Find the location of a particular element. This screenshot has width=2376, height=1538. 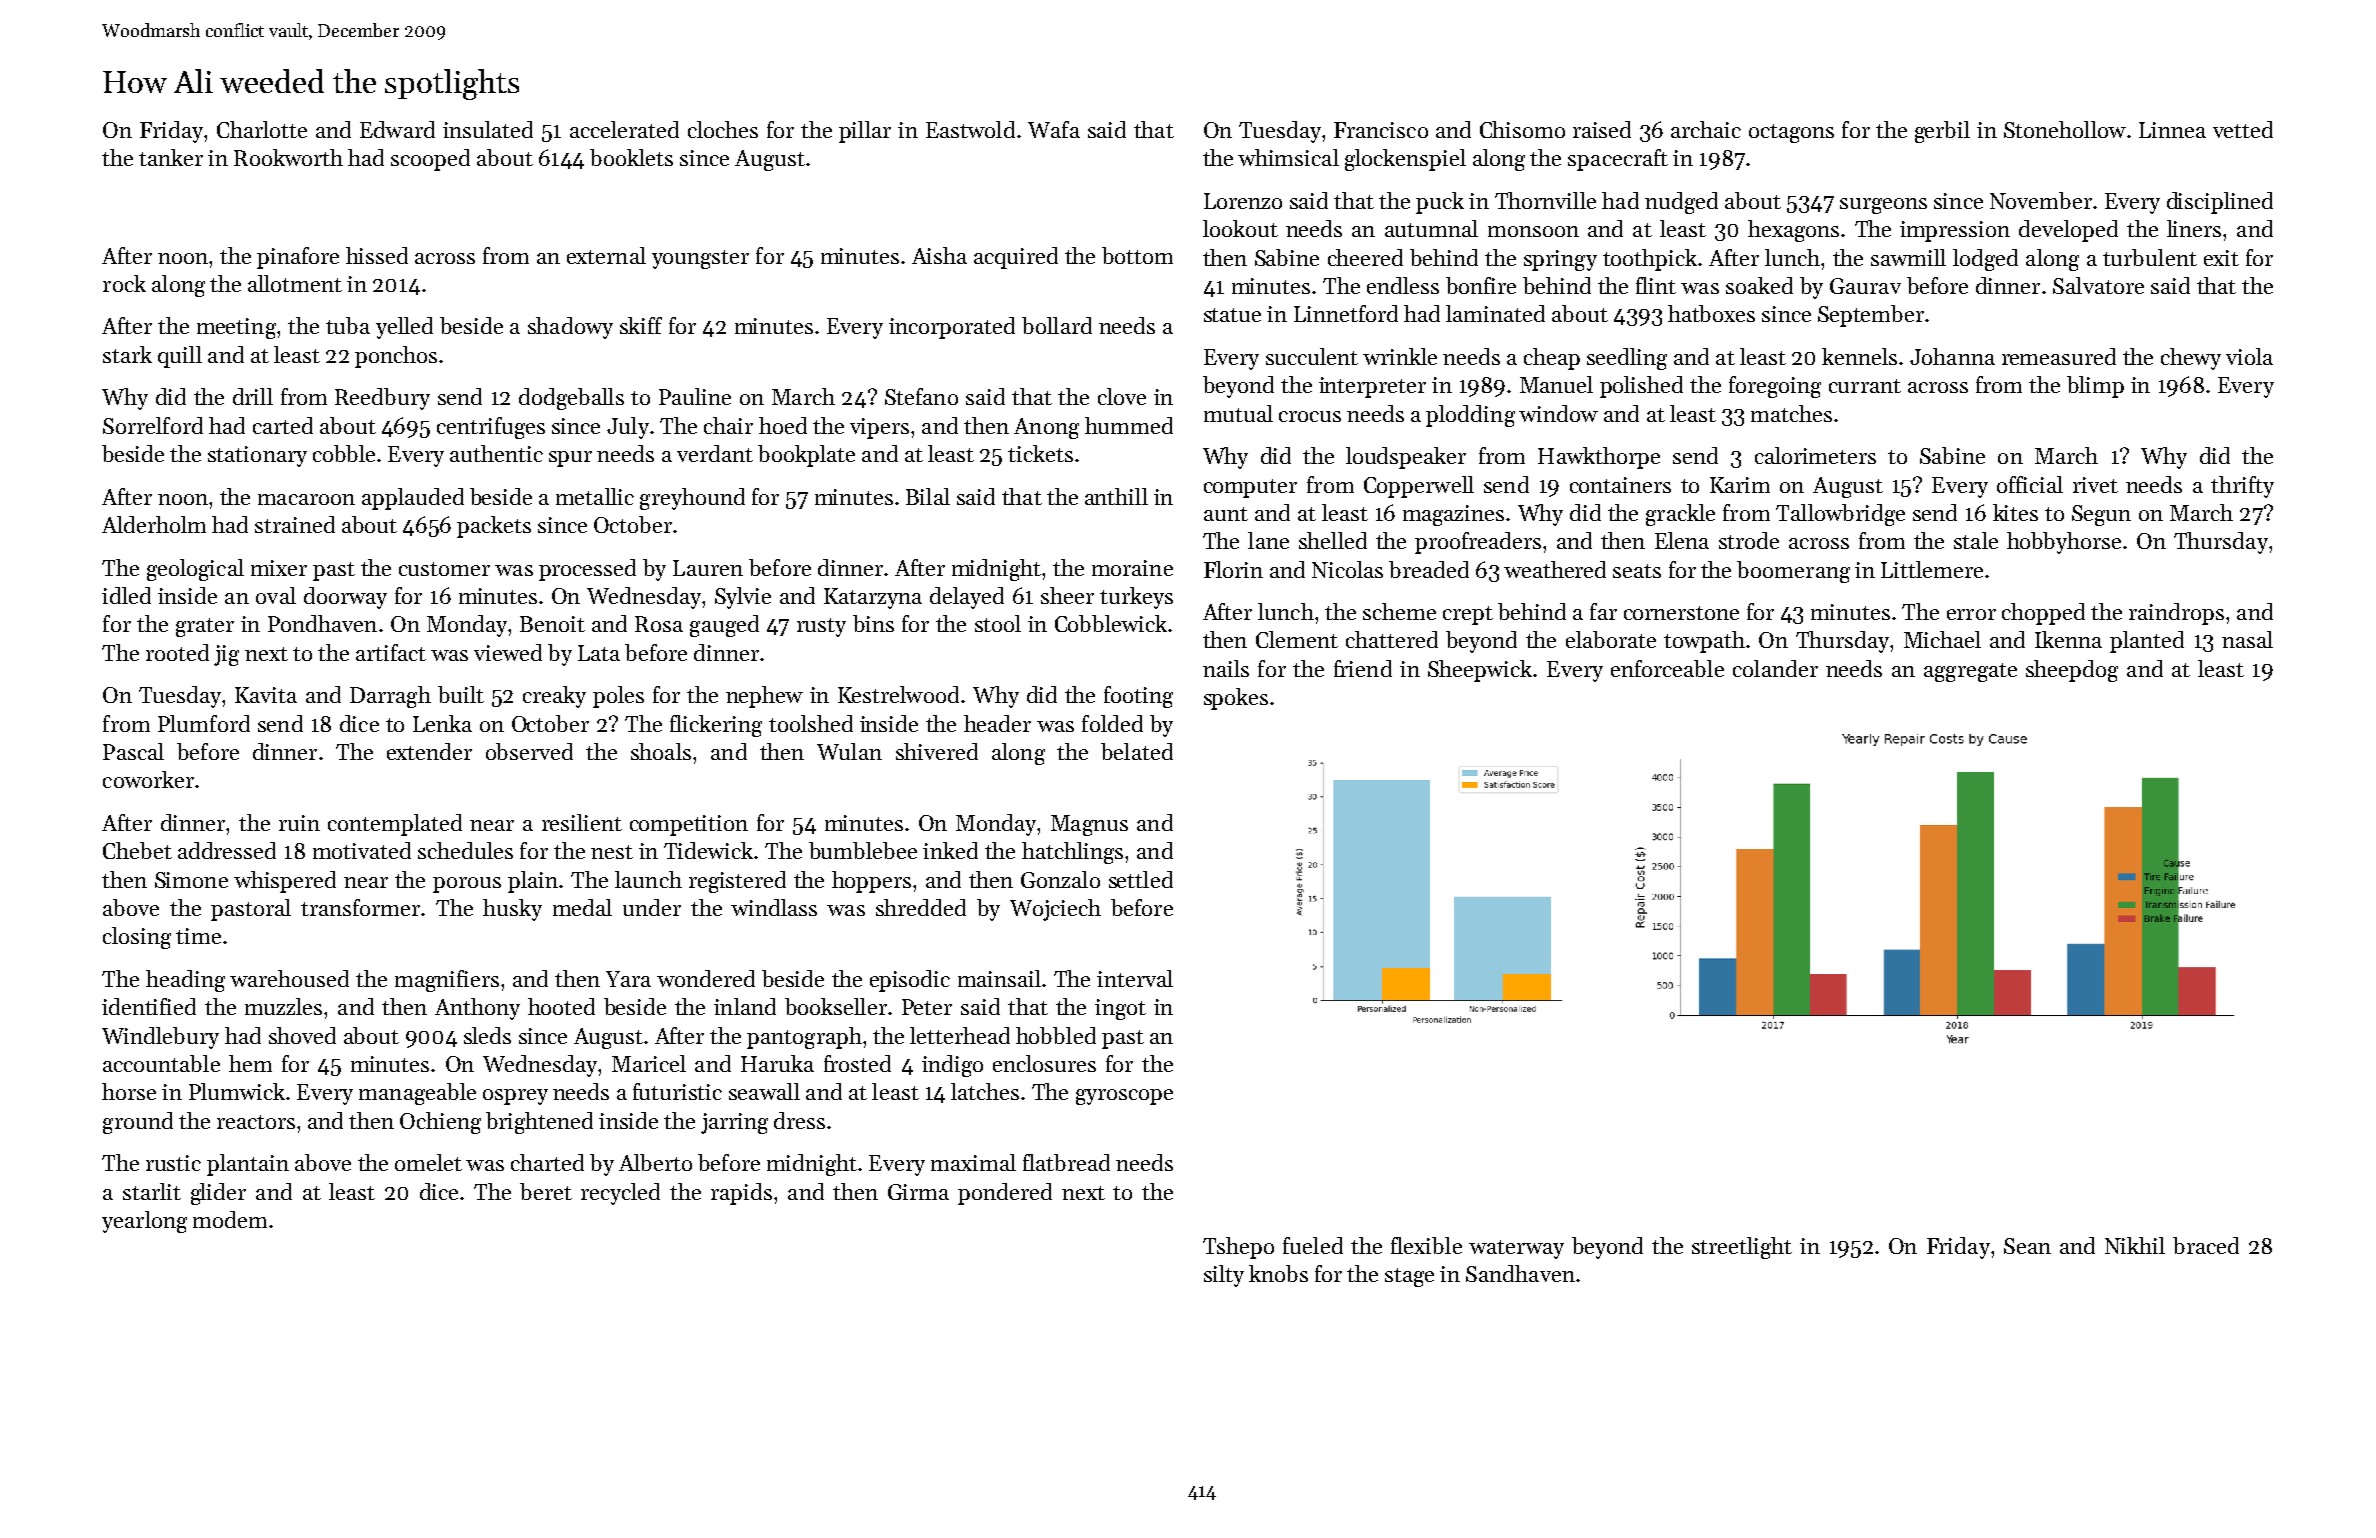

Sandhaven is located at coordinates (1520, 1273).
